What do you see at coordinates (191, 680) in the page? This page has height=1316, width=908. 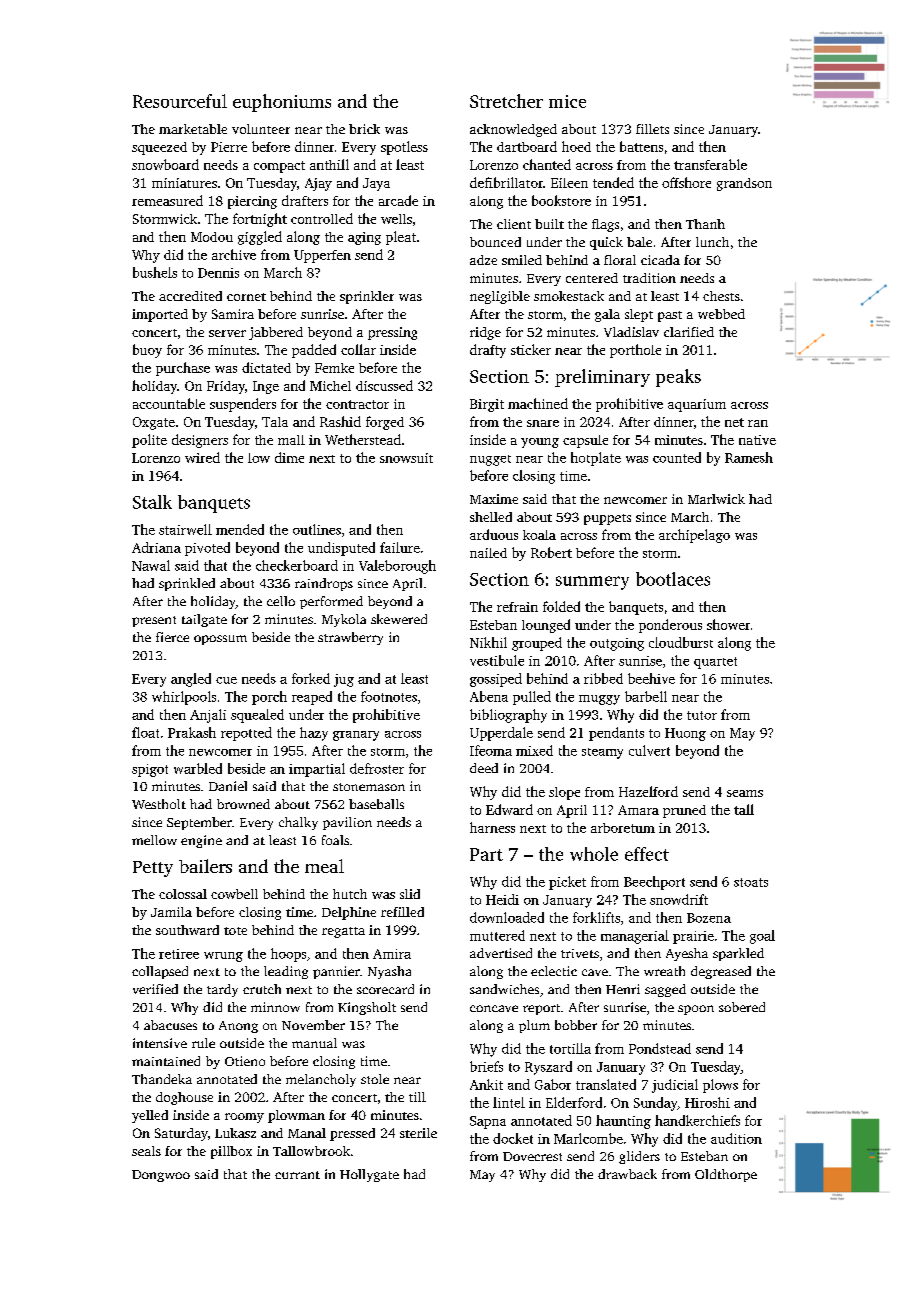 I see `angled` at bounding box center [191, 680].
